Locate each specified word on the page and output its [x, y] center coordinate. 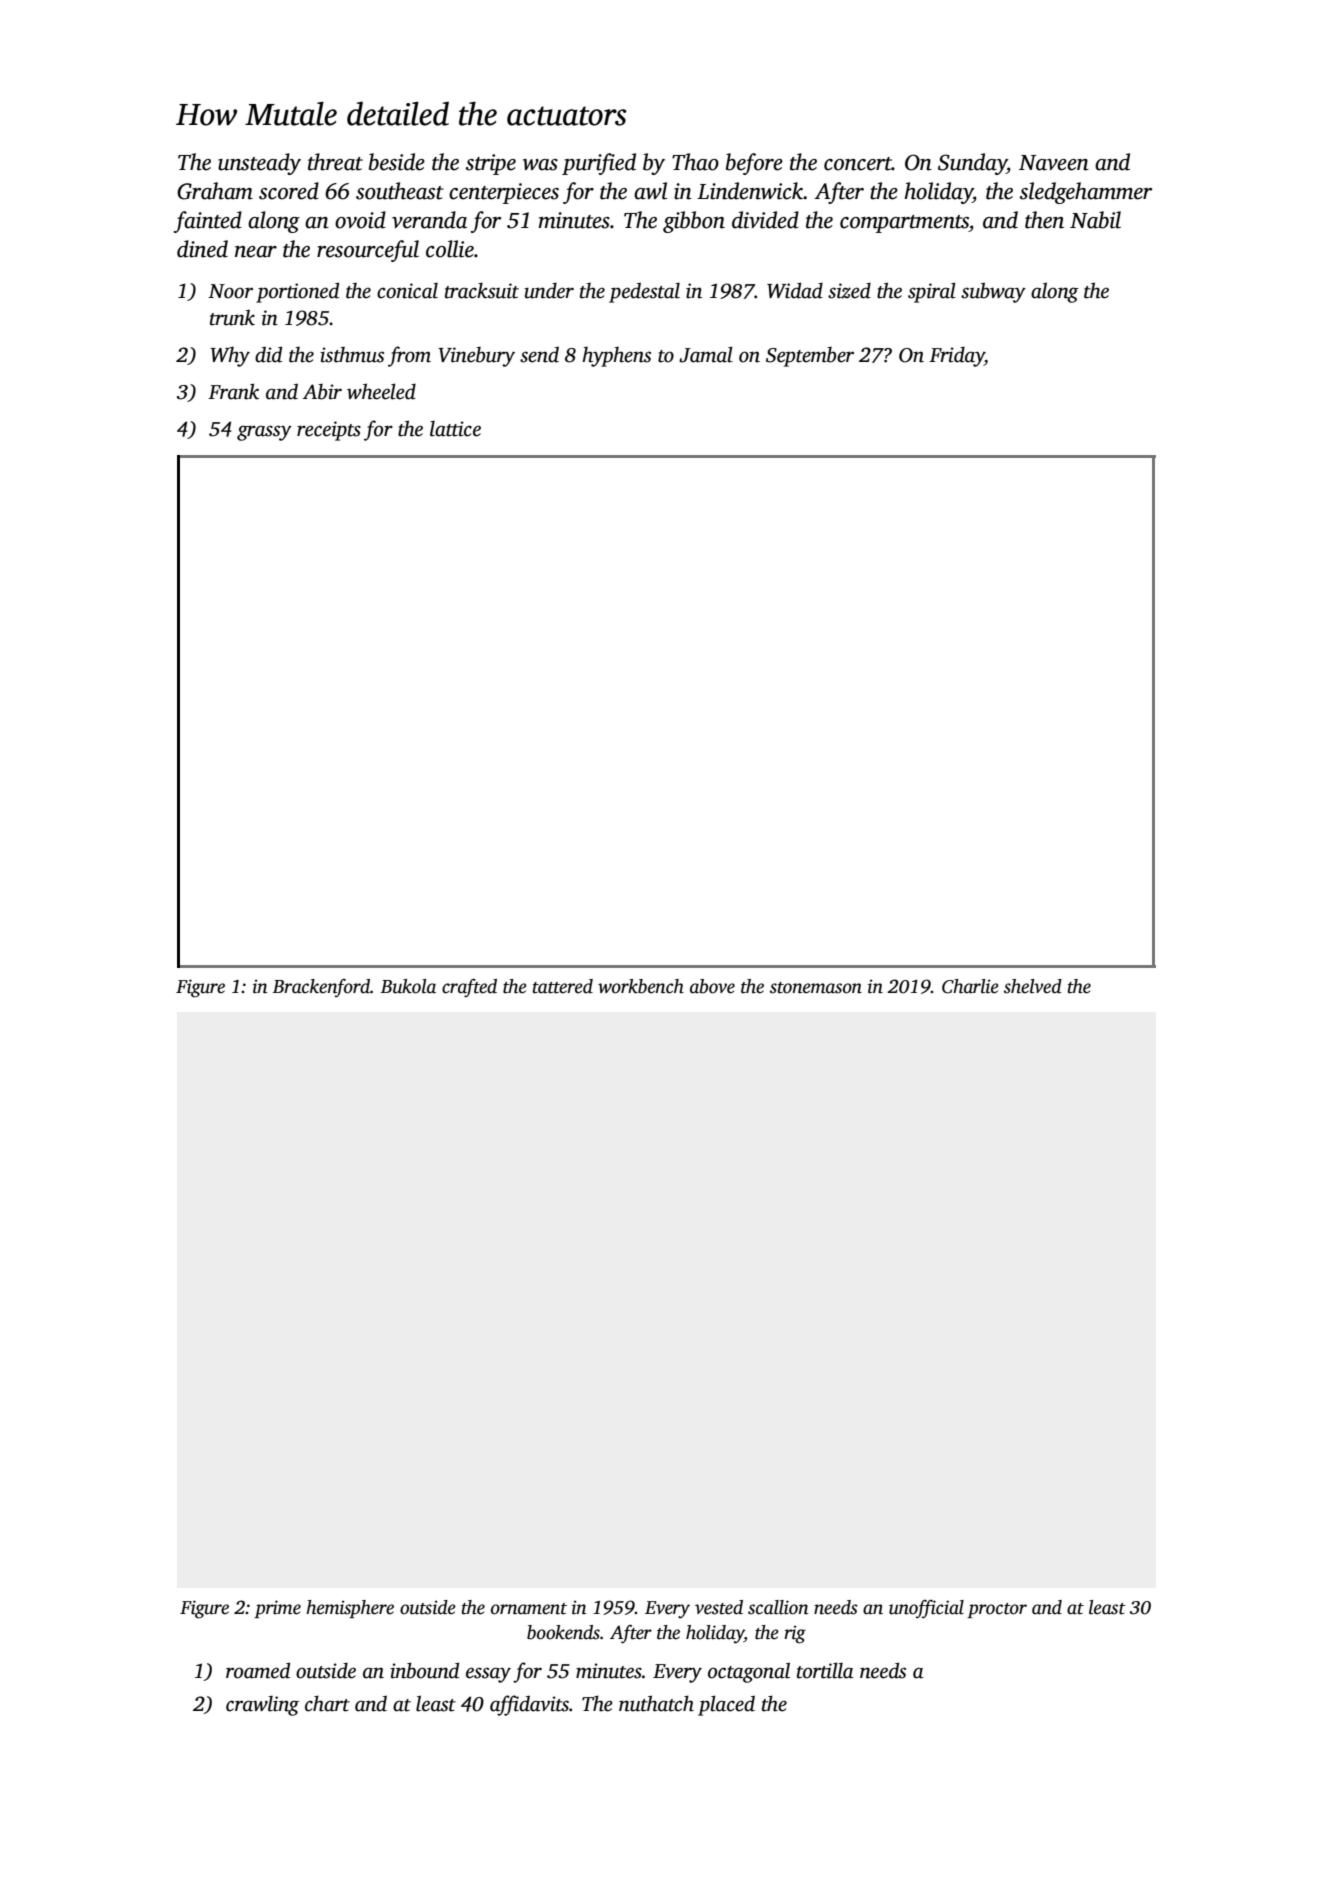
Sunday [972, 164]
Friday [957, 356]
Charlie [970, 986]
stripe [491, 164]
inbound [424, 1670]
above [712, 986]
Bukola [408, 986]
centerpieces [504, 193]
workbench [641, 986]
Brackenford [321, 988]
